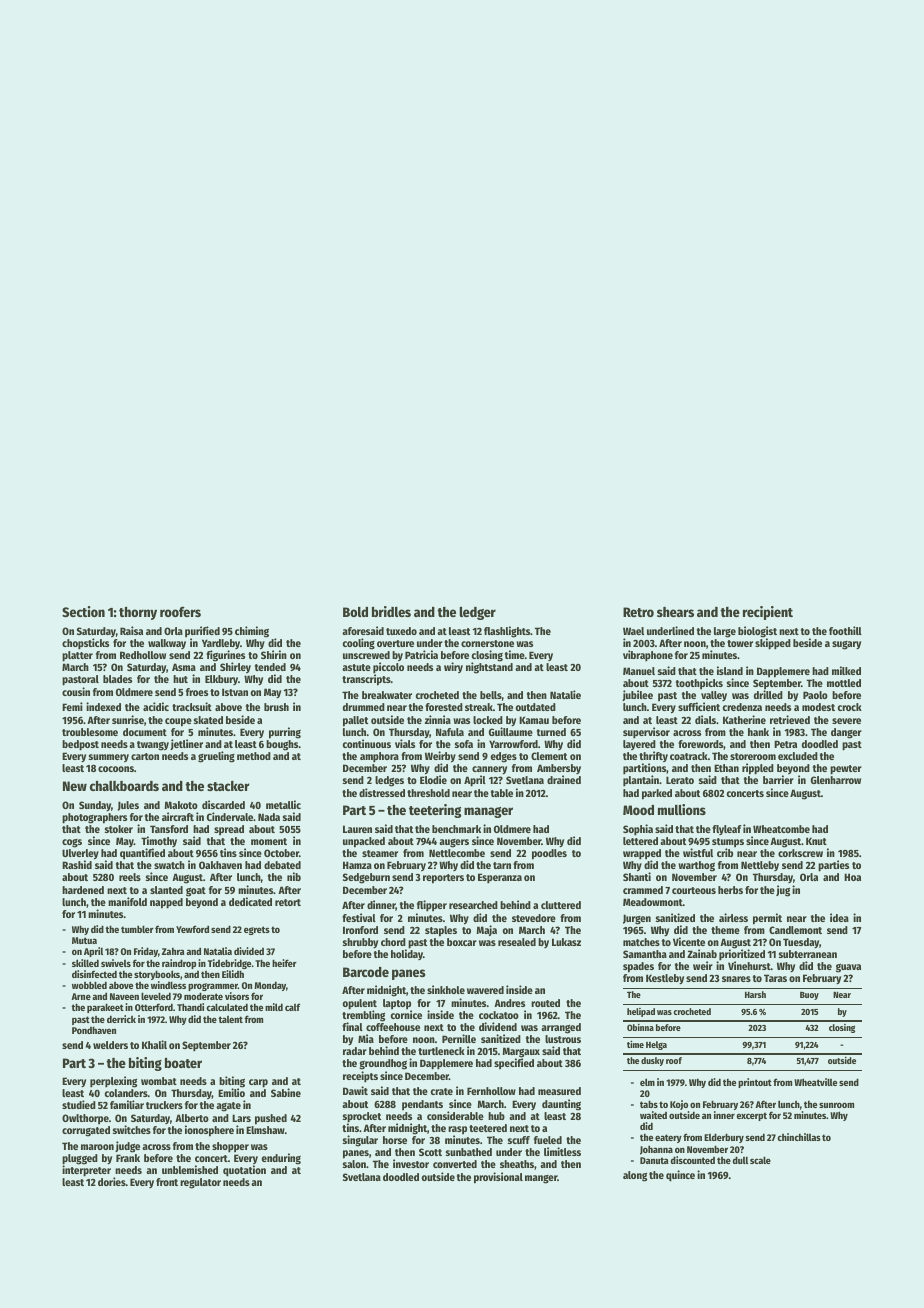  I want to click on mullions, so click(682, 809).
